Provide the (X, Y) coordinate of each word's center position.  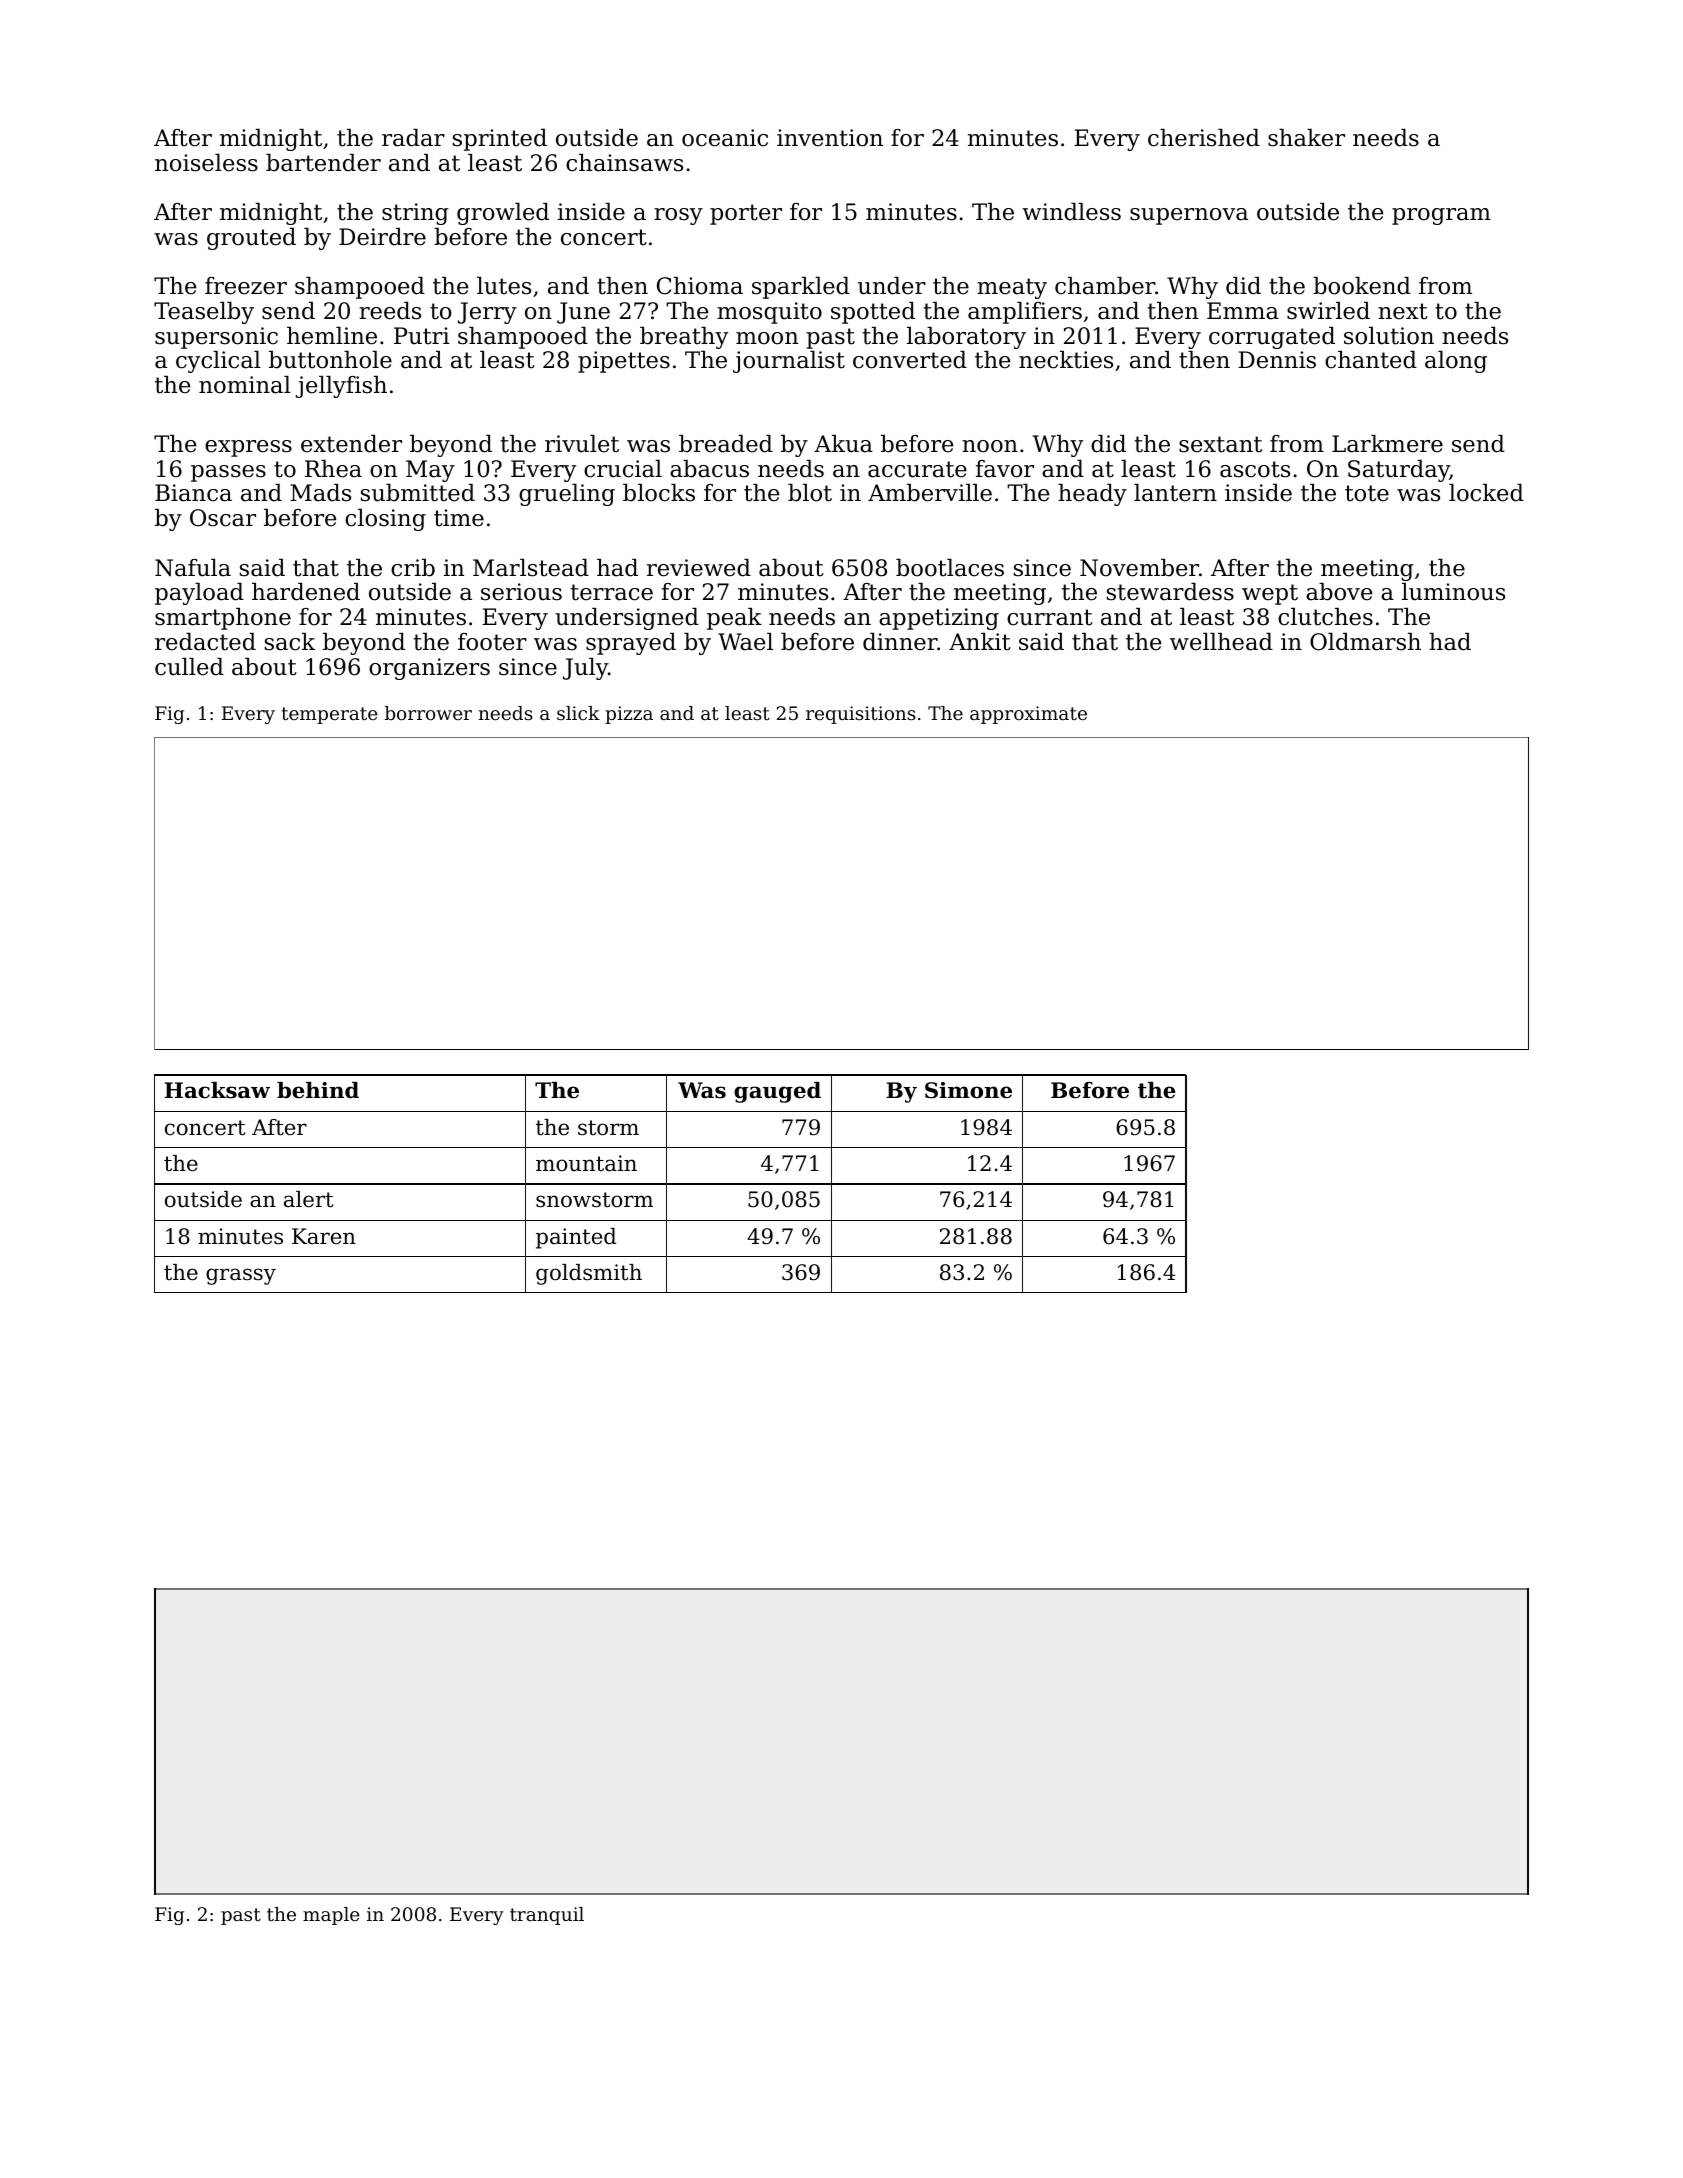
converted (910, 360)
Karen (324, 1236)
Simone (968, 1090)
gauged (777, 1092)
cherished (1204, 138)
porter (746, 214)
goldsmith (589, 1274)
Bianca (193, 493)
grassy (241, 1276)
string (415, 214)
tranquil (547, 1916)
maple (331, 1916)
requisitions (861, 715)
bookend (1362, 286)
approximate (1028, 715)
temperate (329, 715)
